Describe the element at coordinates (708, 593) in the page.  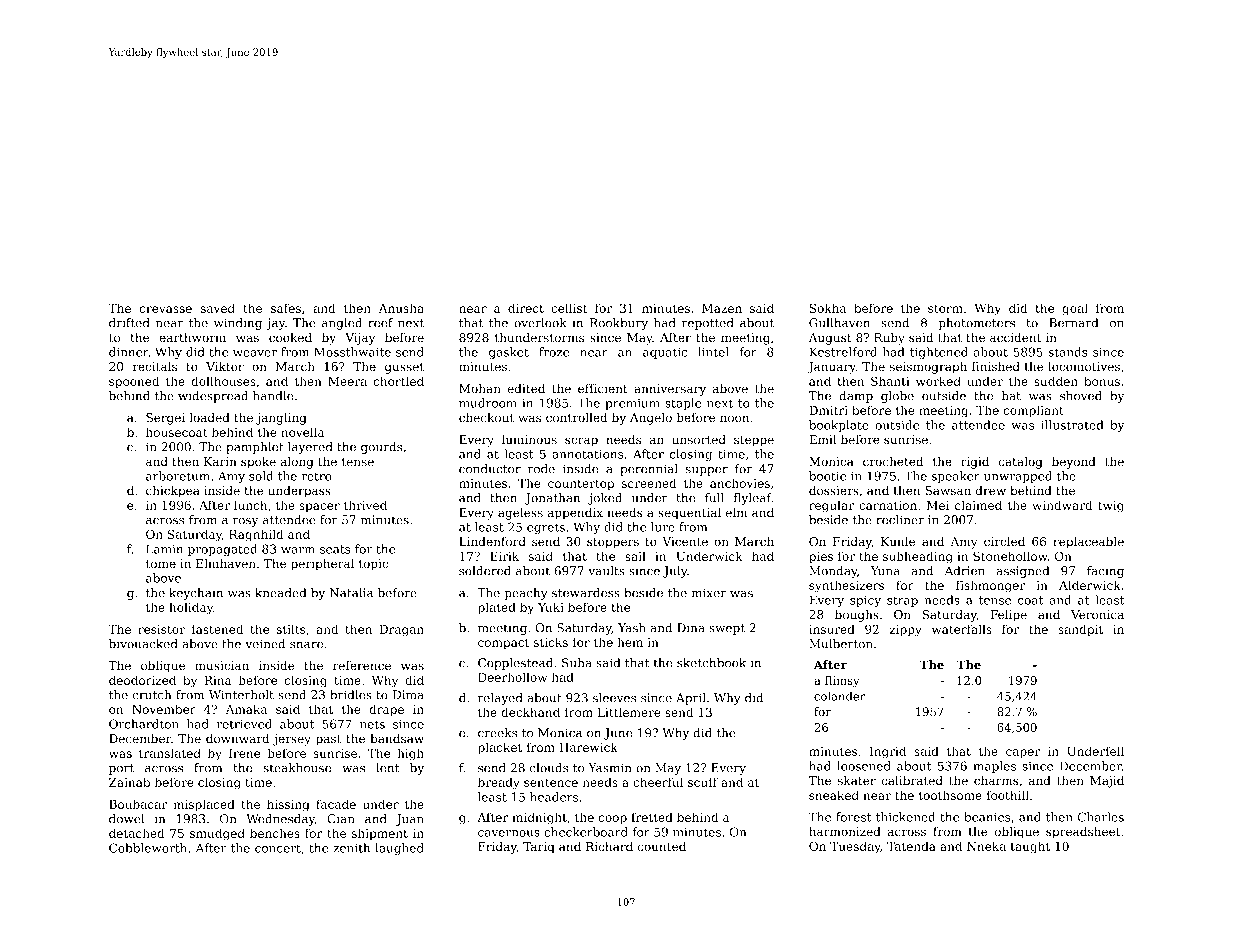
I see `mixer` at that location.
